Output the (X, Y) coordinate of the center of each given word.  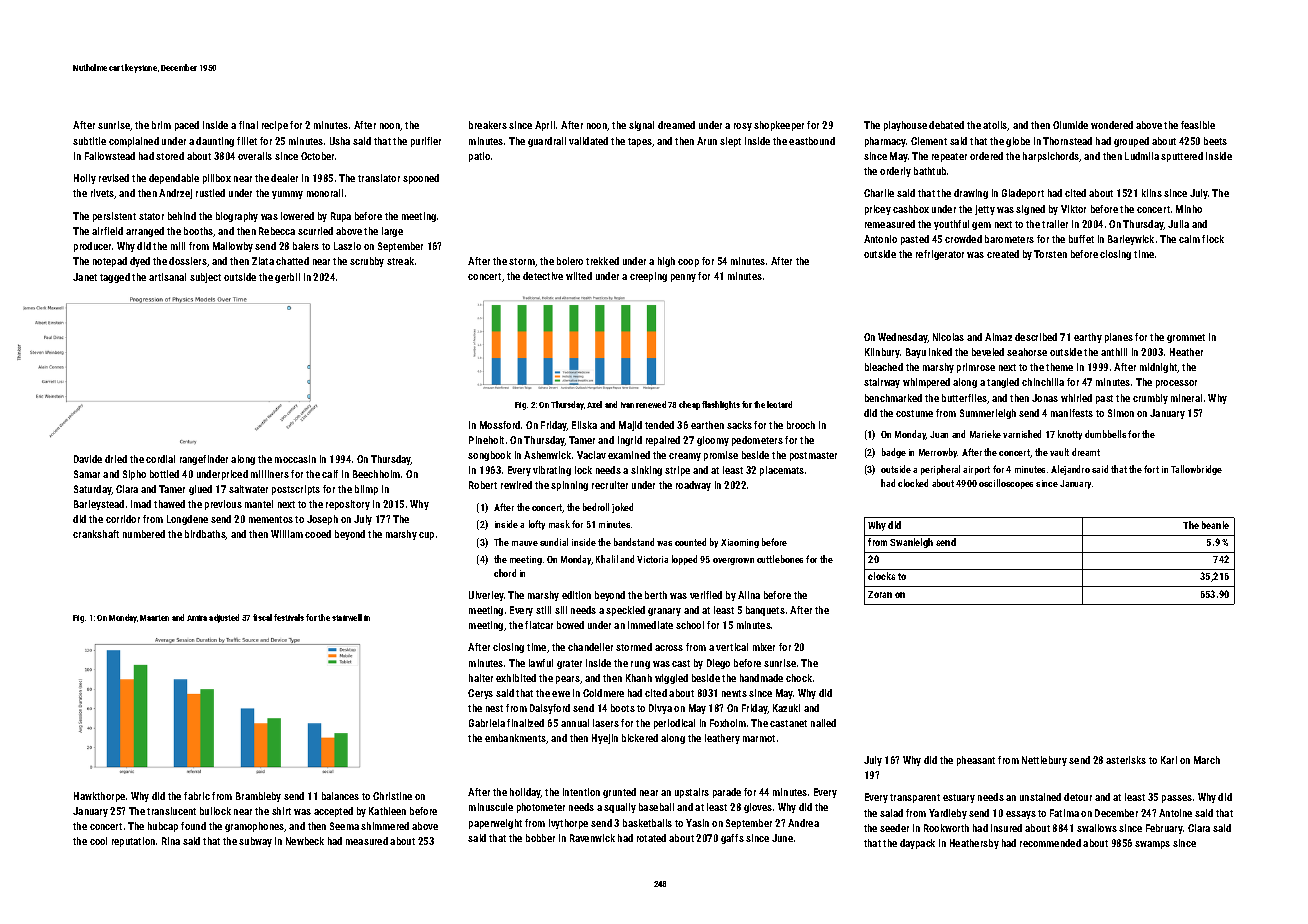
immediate (650, 625)
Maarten (154, 618)
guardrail (547, 142)
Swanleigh (911, 543)
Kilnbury (882, 353)
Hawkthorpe (99, 797)
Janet (85, 277)
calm (1189, 239)
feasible (1198, 125)
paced (187, 126)
